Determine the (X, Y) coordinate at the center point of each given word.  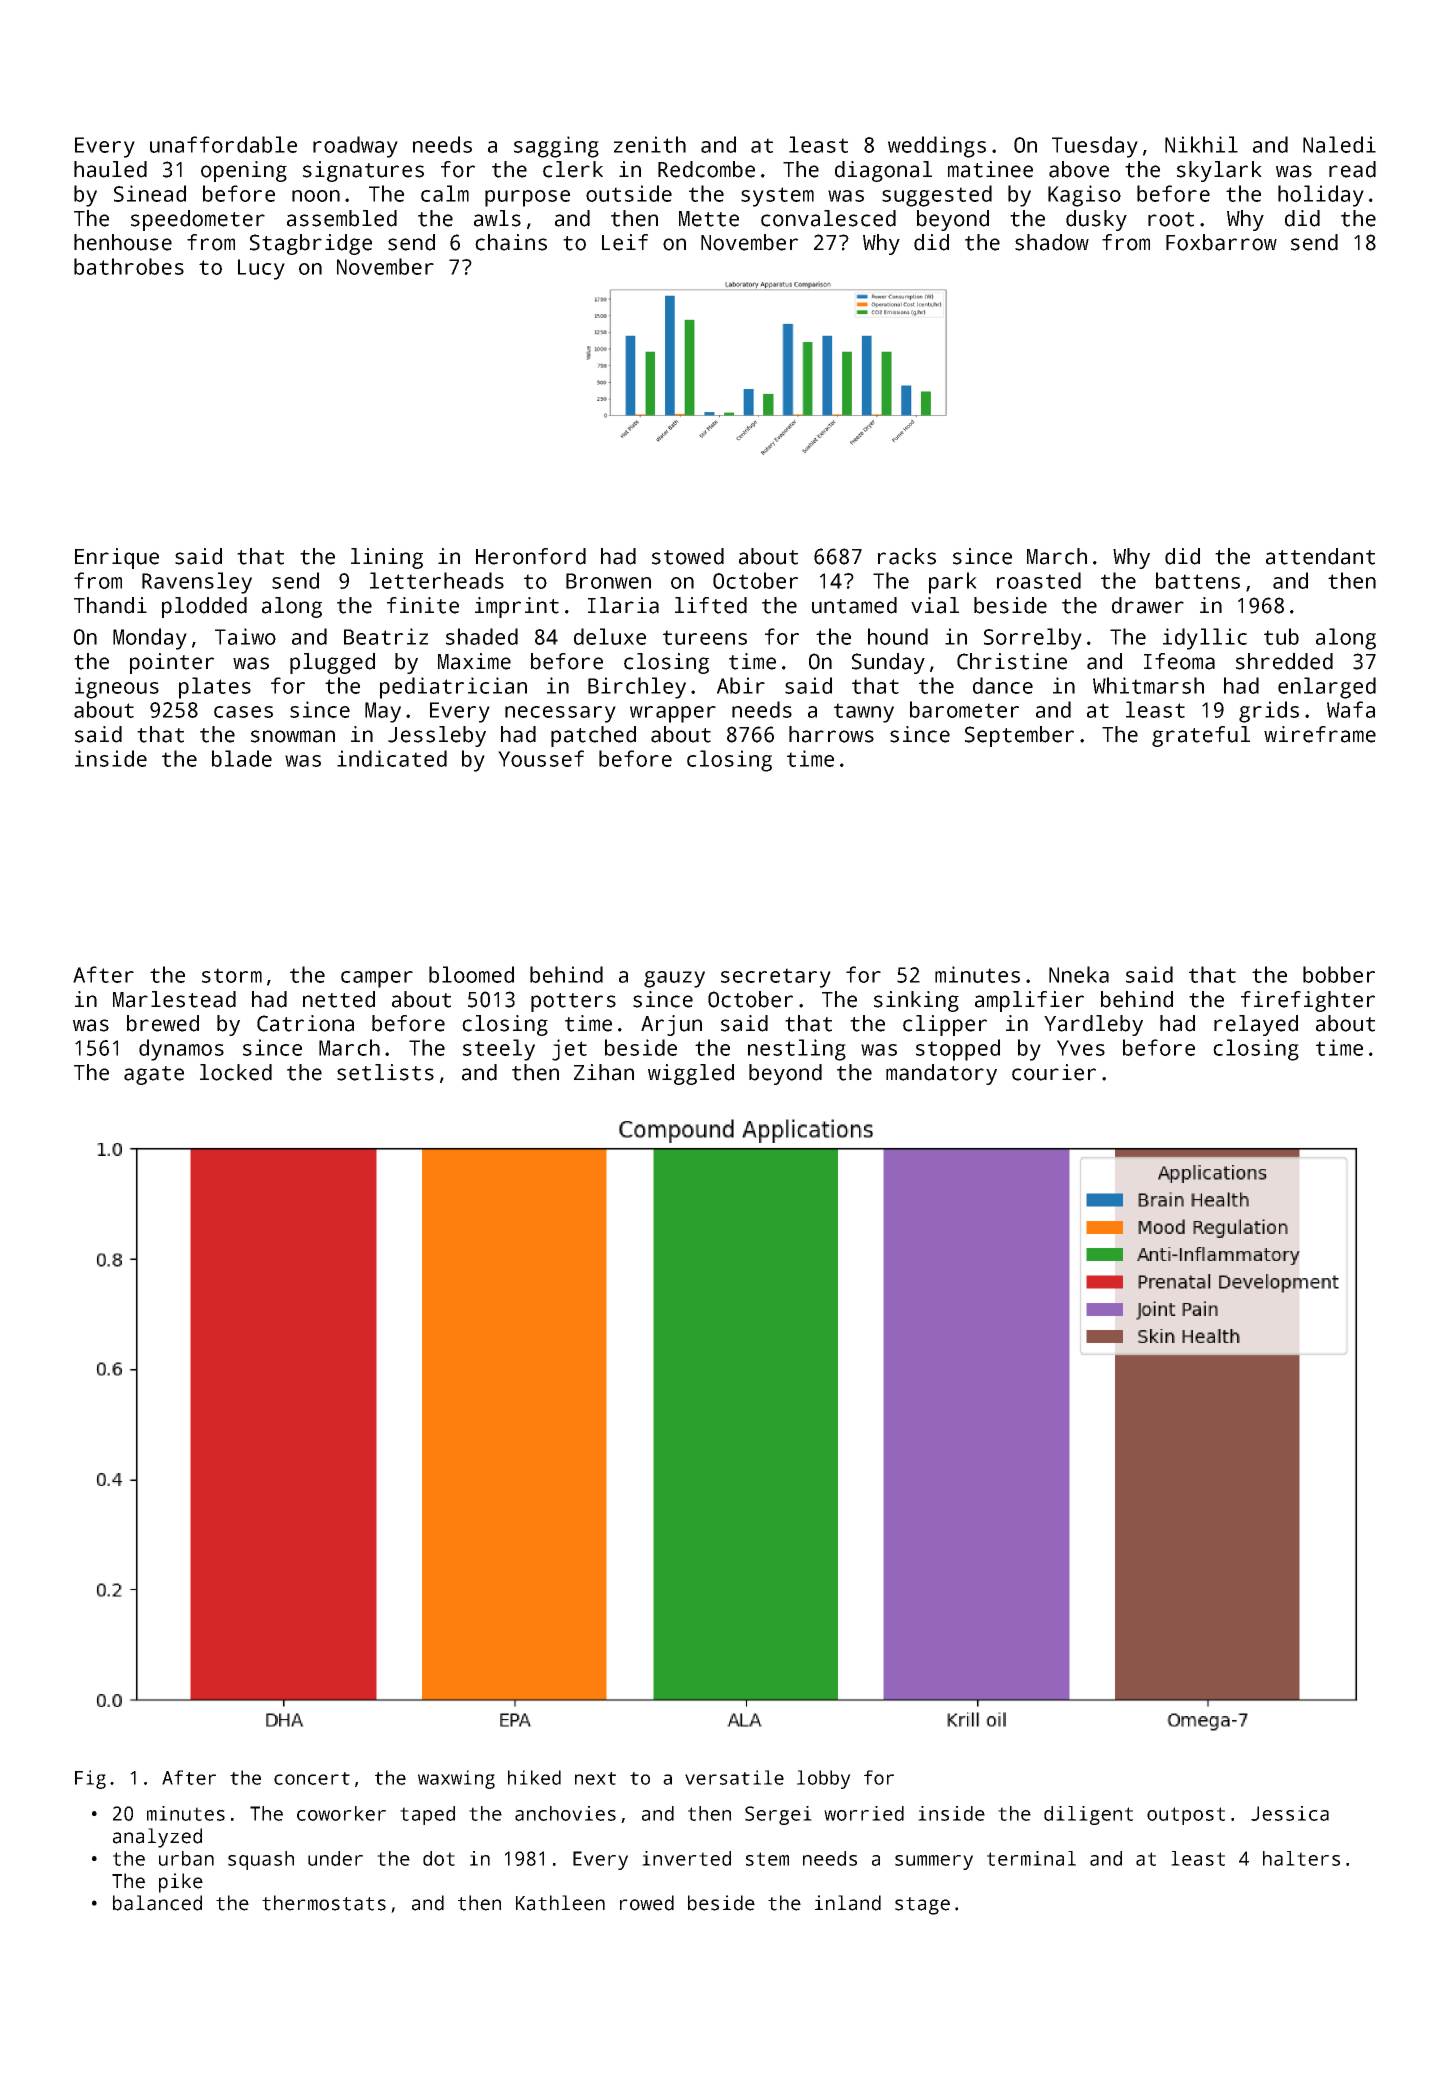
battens (1198, 580)
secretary (776, 978)
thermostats (324, 1903)
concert (312, 1778)
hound (898, 636)
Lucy (261, 269)
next (595, 1778)
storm (232, 975)
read (1352, 169)
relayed (1256, 1025)
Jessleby (437, 736)
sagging (556, 147)
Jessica (1290, 1813)
